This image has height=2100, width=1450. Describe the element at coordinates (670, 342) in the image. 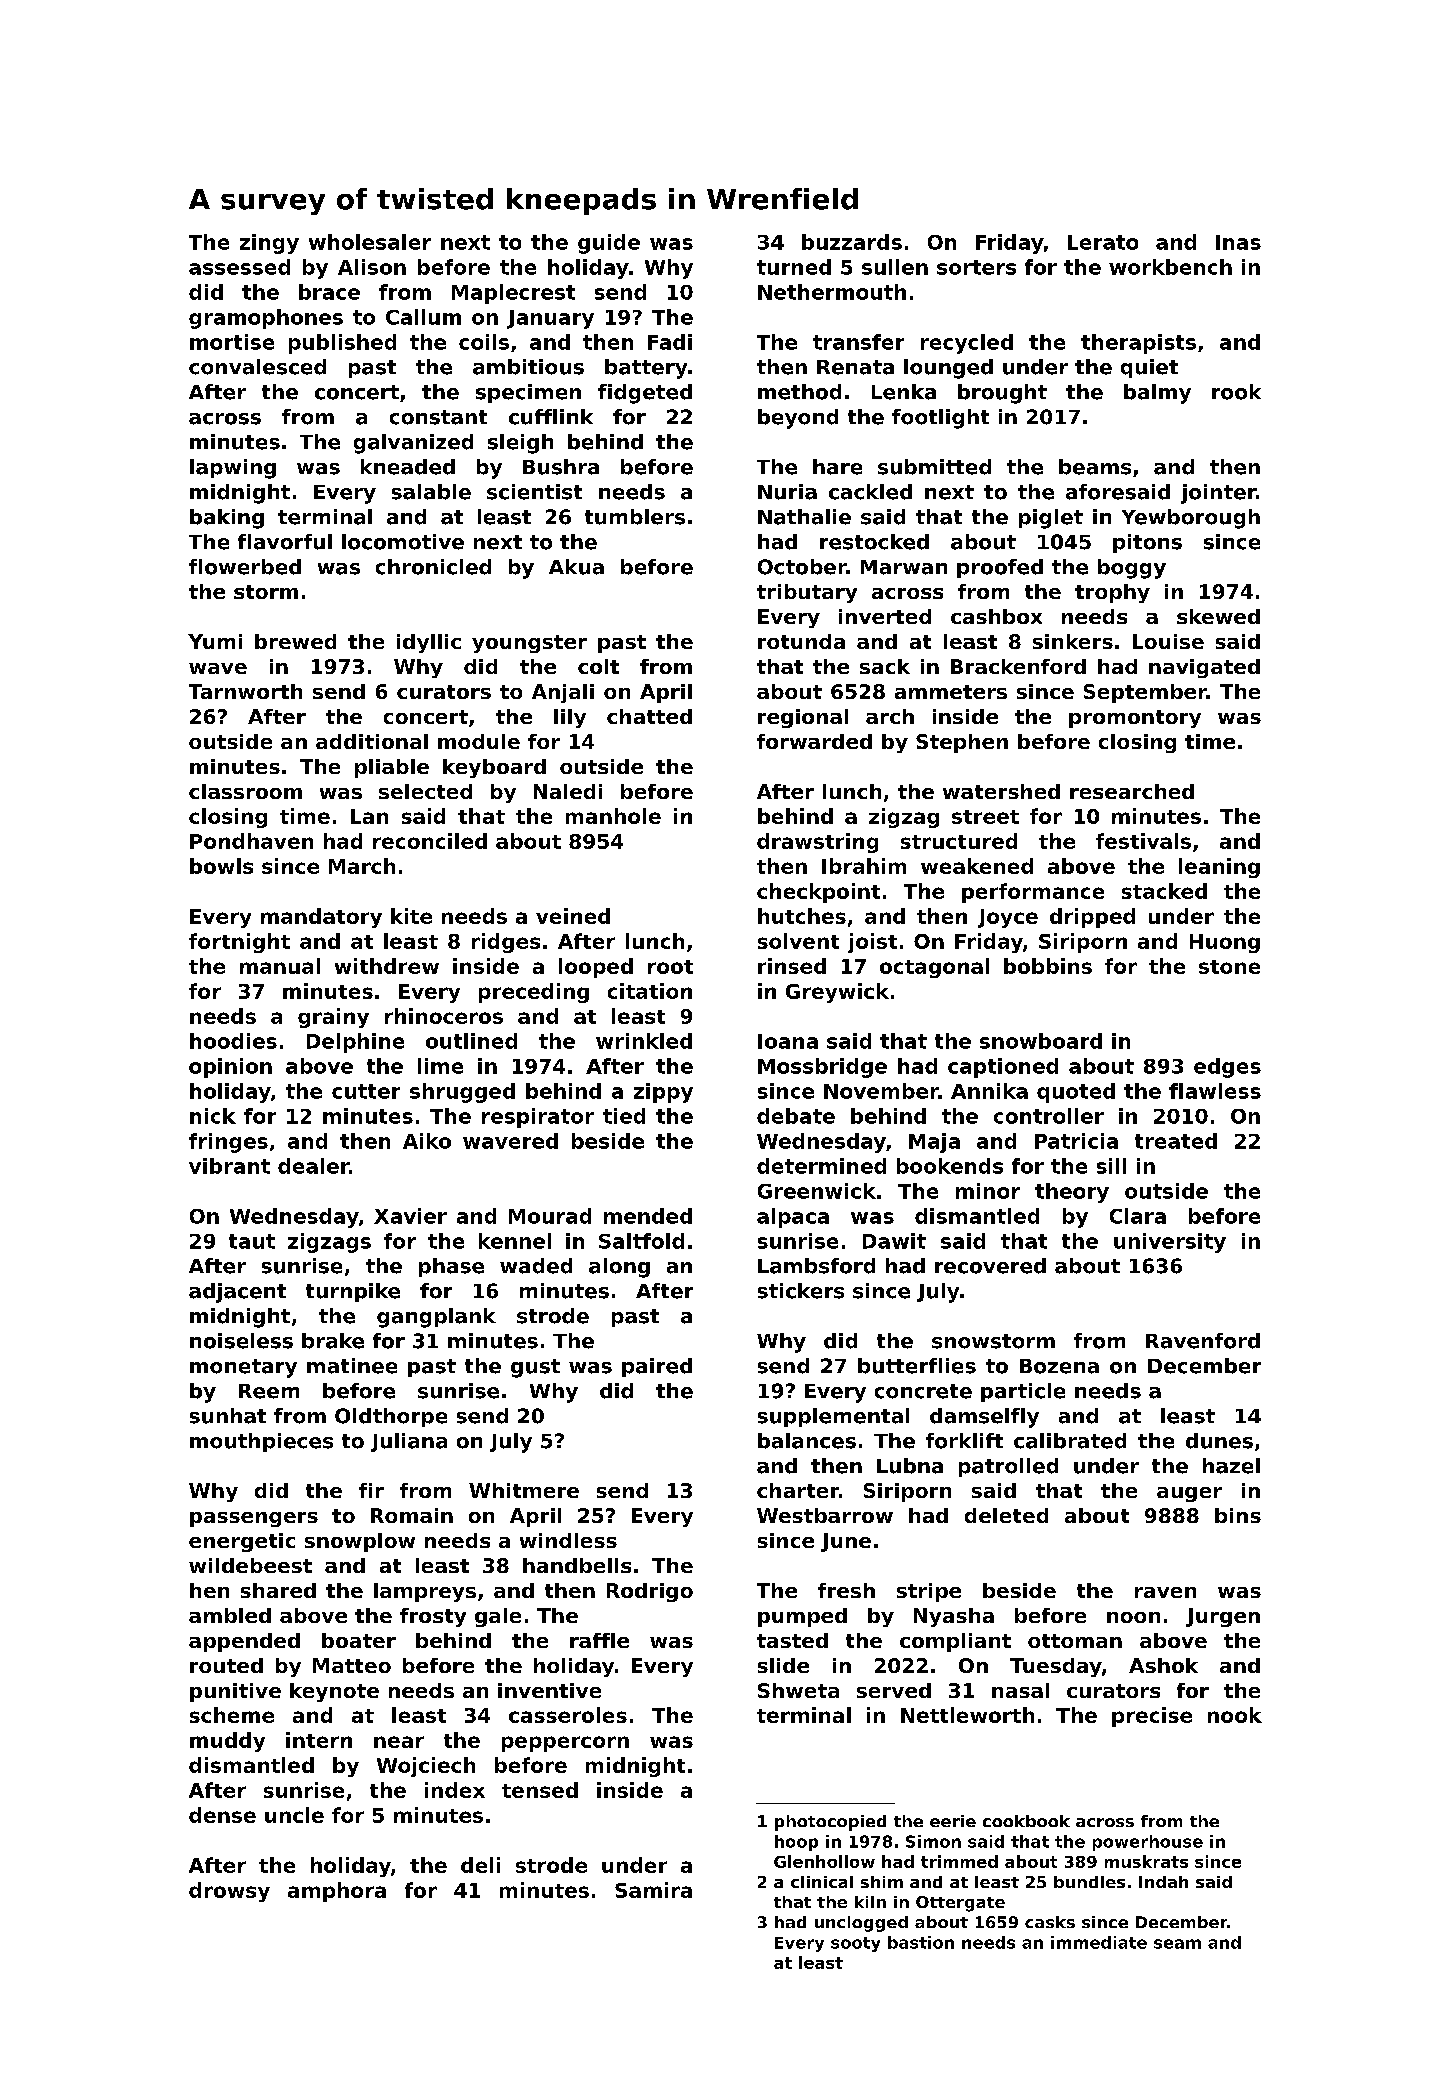

I see `Fadi` at that location.
